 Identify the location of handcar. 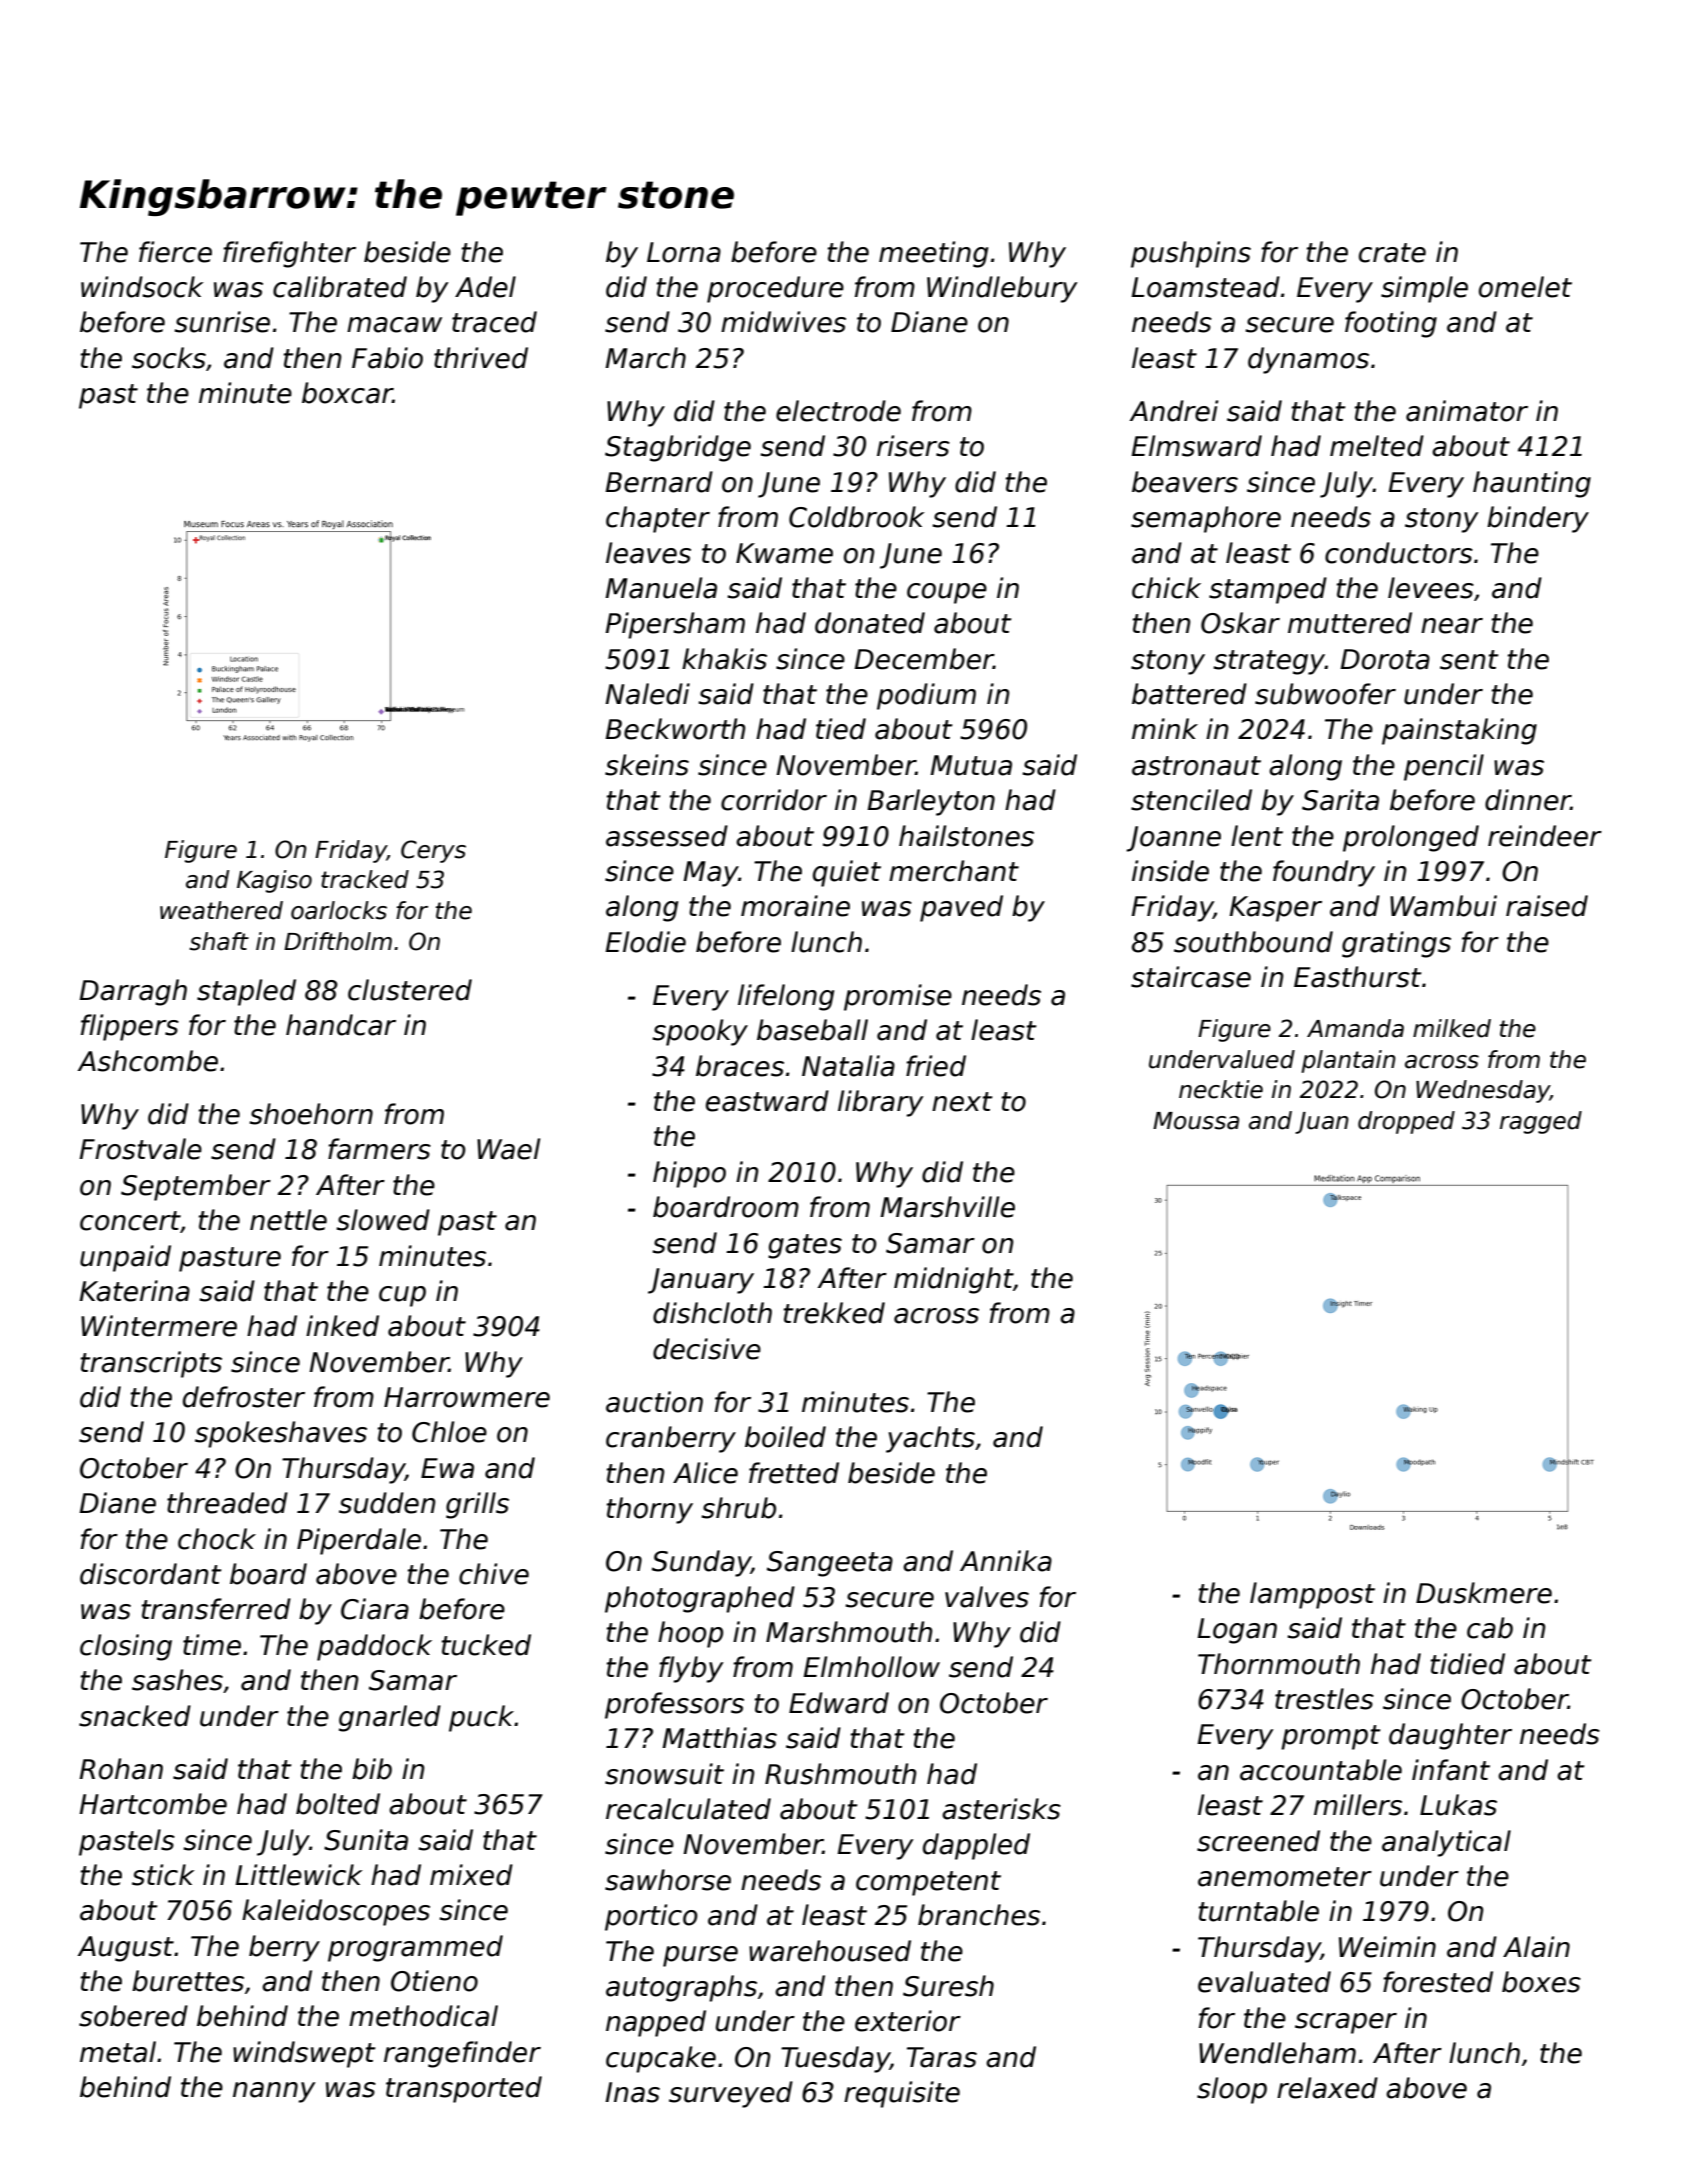
(341, 1025).
